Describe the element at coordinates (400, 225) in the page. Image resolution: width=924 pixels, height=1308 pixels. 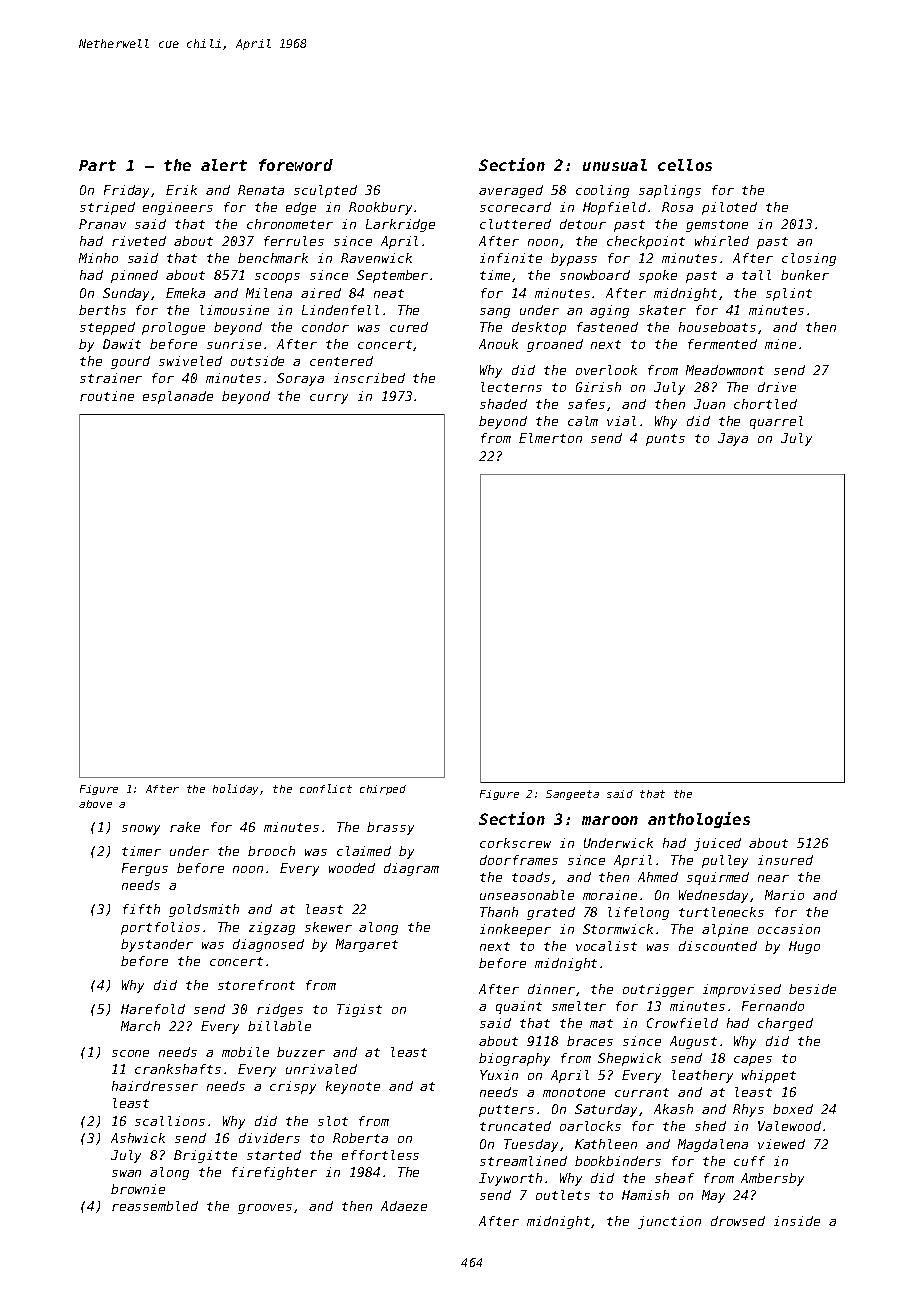
I see `Larkridge` at that location.
